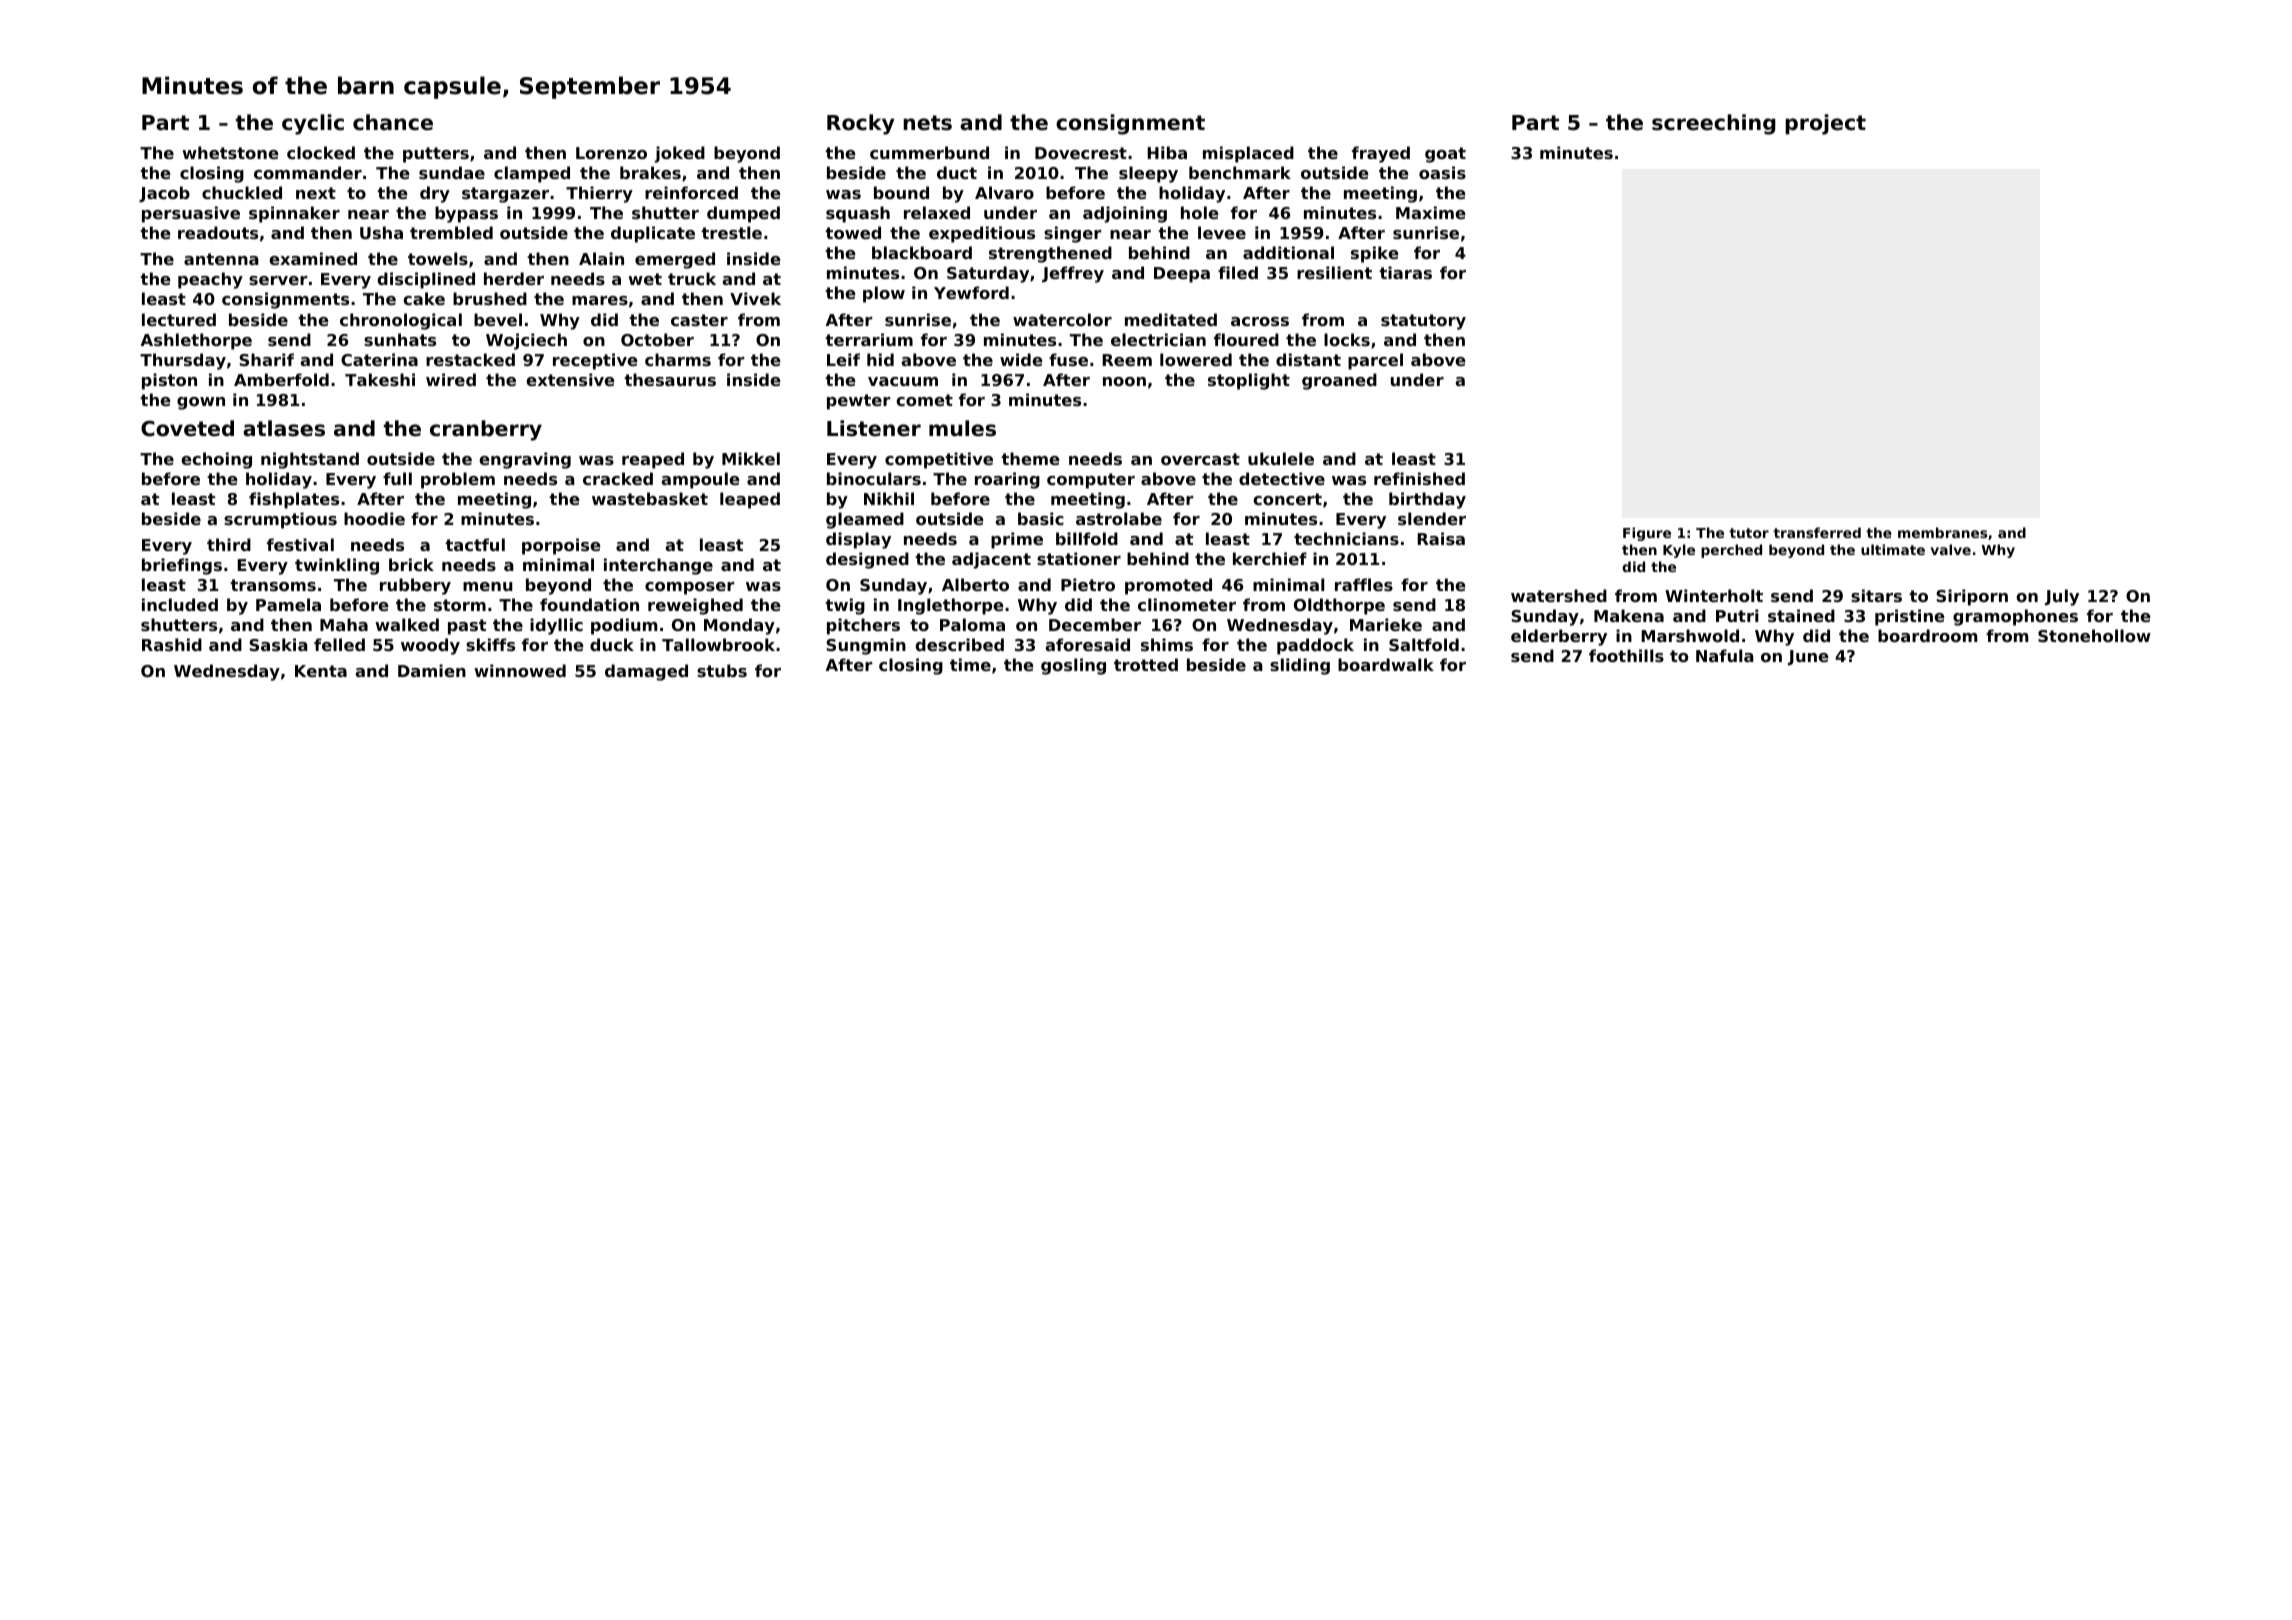  Describe the element at coordinates (869, 339) in the document. I see `terrarium` at that location.
